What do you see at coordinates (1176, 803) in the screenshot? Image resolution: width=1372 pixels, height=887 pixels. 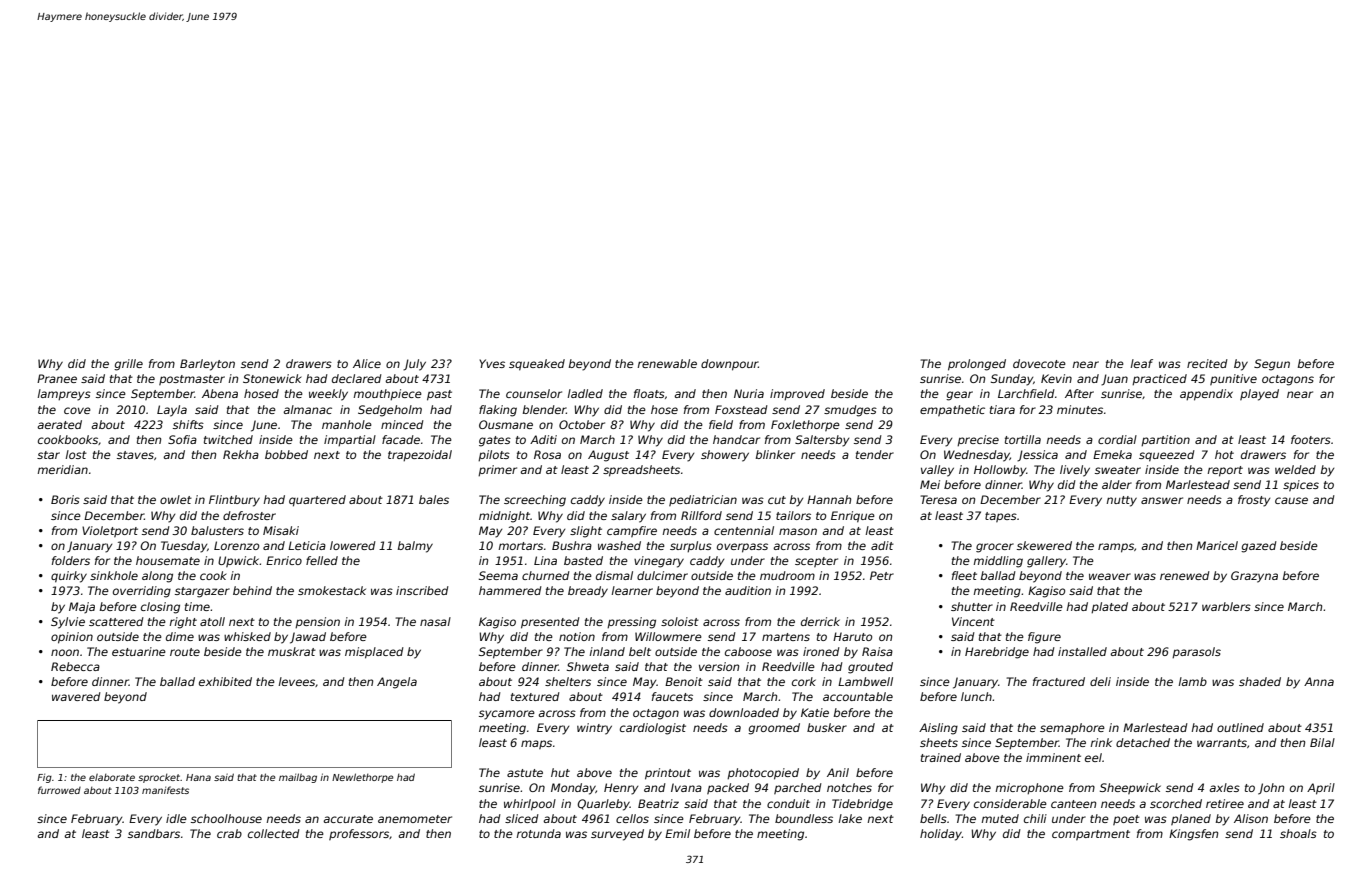 I see `scorched` at bounding box center [1176, 803].
